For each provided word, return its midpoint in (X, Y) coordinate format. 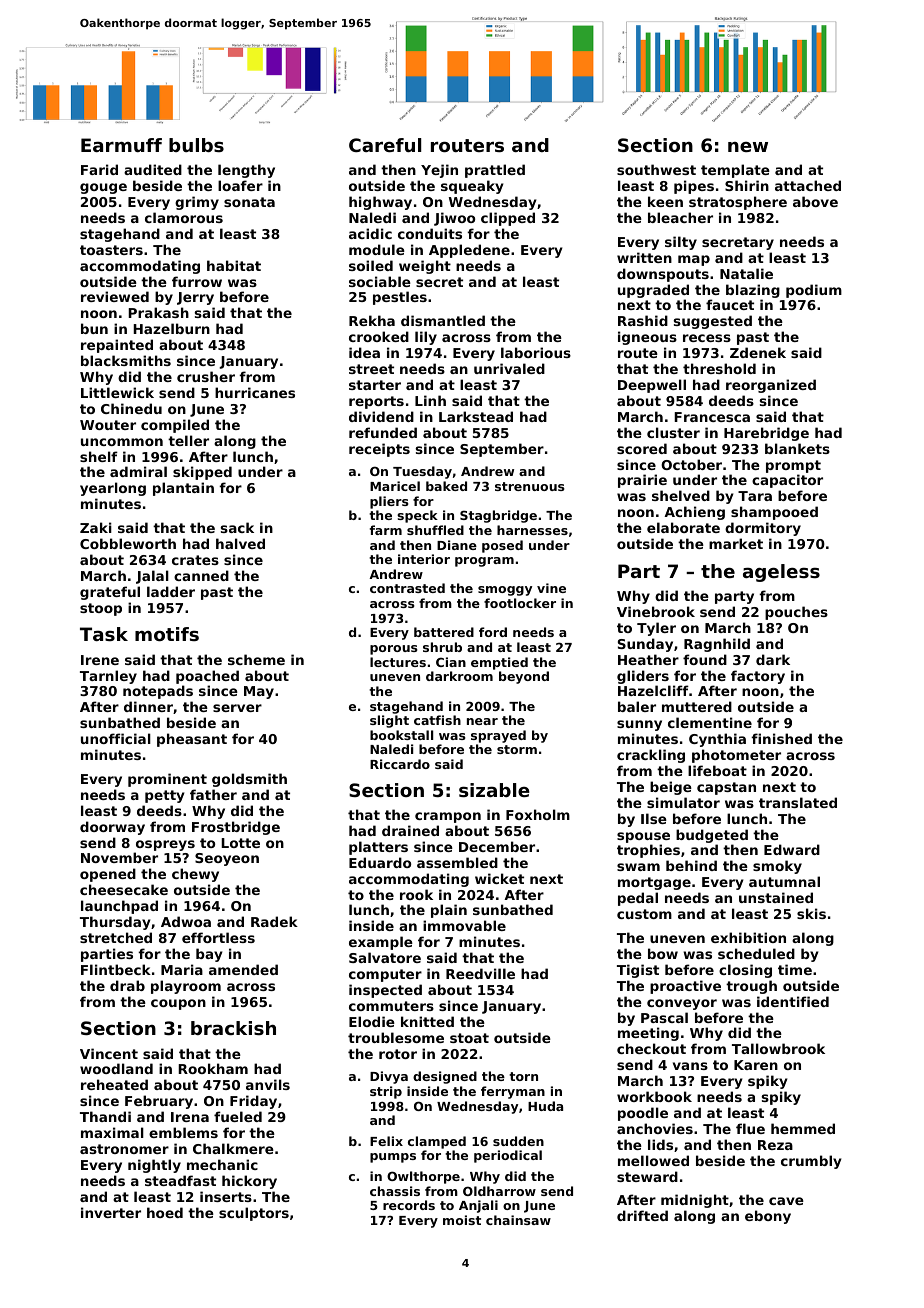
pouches (796, 613)
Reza (775, 1145)
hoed (165, 1212)
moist (462, 1220)
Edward (792, 849)
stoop (101, 609)
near (482, 721)
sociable (380, 281)
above (815, 201)
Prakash (158, 312)
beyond (524, 677)
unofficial (116, 738)
